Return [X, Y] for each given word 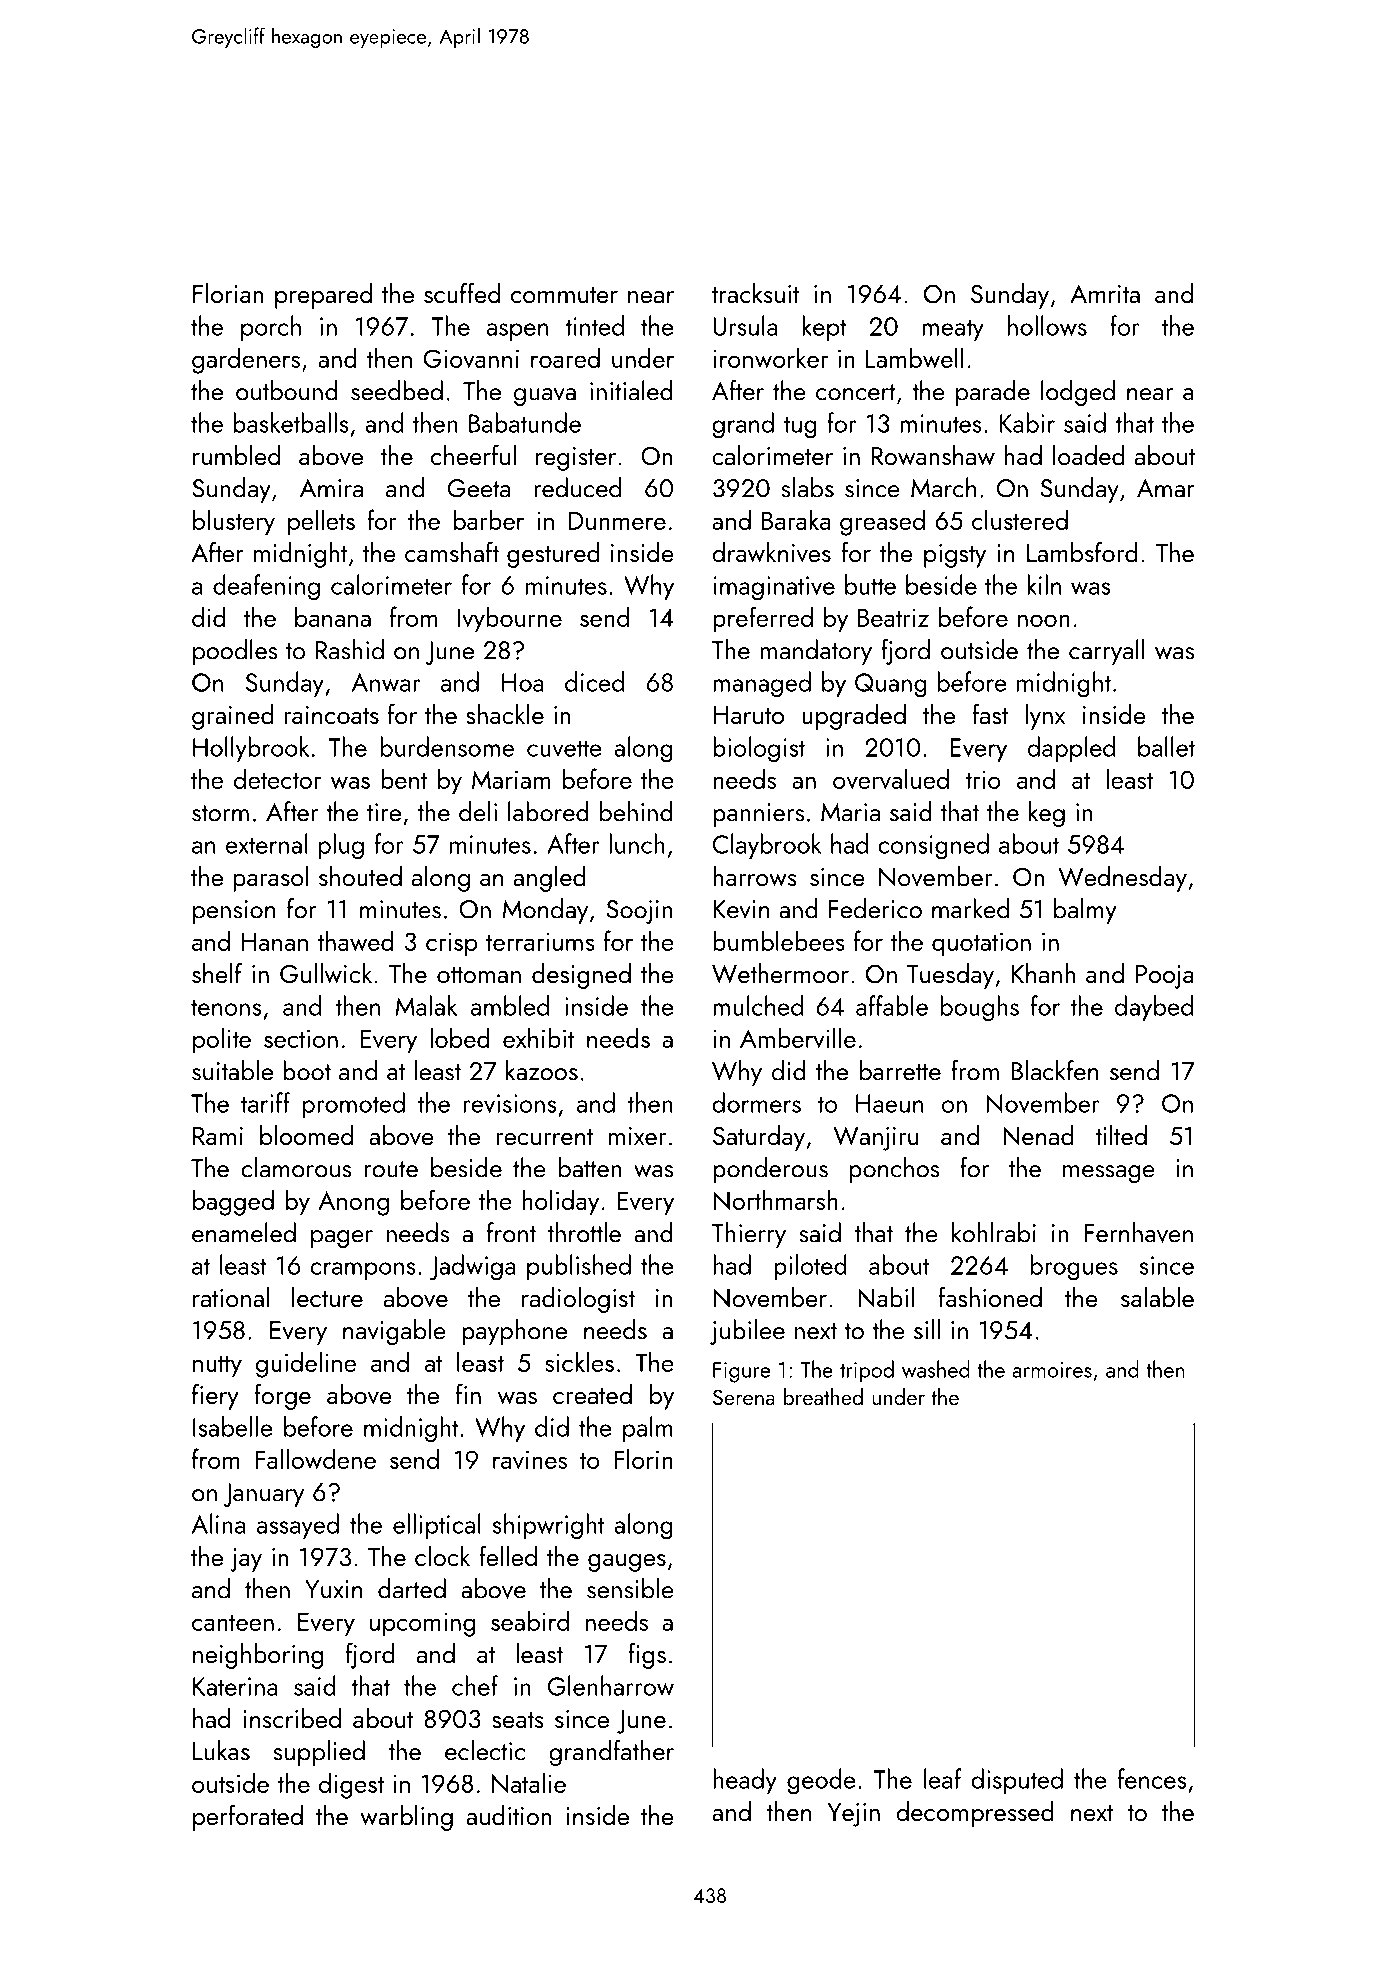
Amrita [1105, 293]
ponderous [770, 1170]
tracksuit [756, 293]
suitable [232, 1070]
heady [745, 1781]
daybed [1154, 1008]
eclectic [485, 1750]
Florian [228, 293]
